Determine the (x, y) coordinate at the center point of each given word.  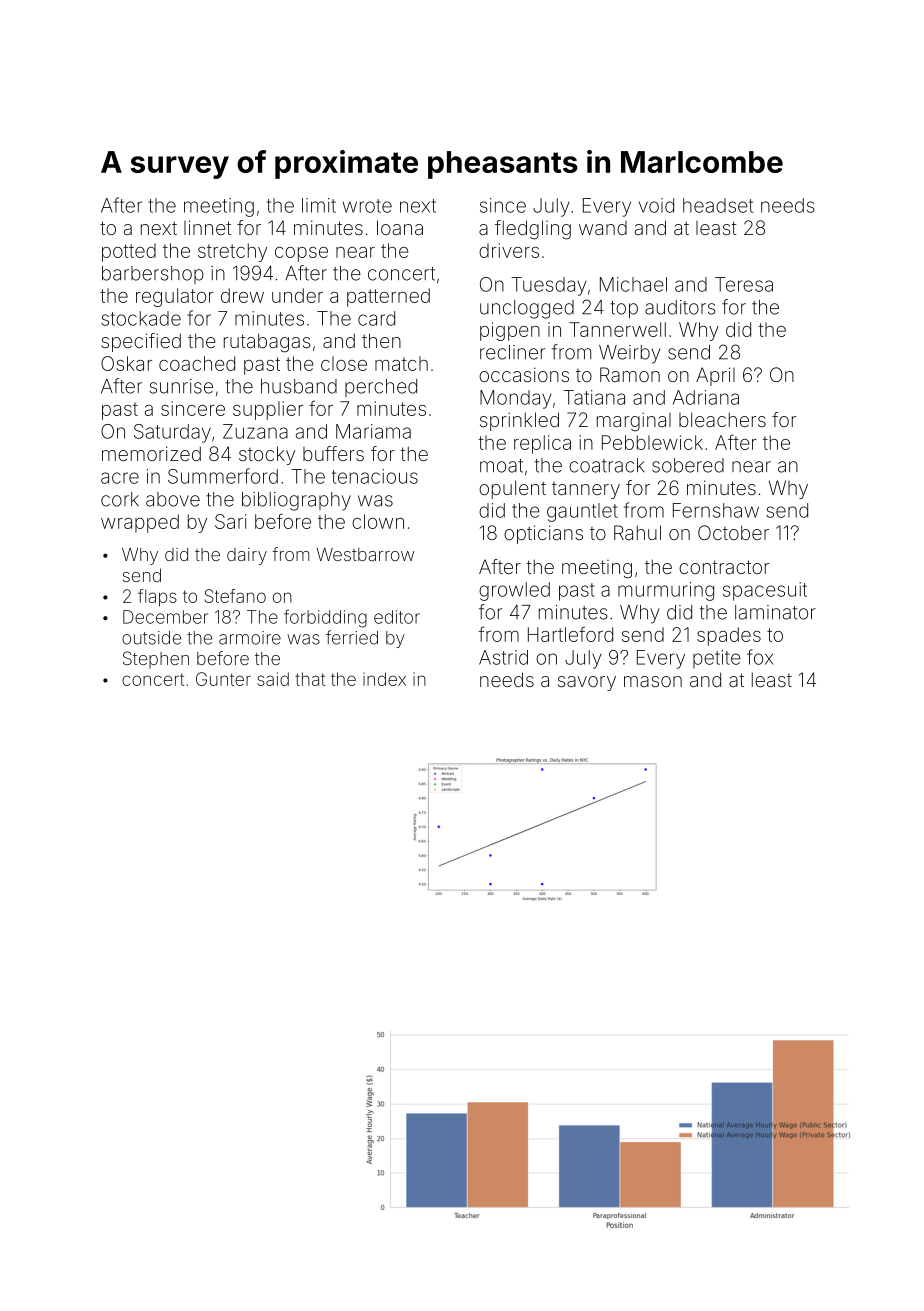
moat (501, 466)
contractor (724, 567)
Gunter (223, 679)
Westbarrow (365, 554)
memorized (151, 453)
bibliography (296, 501)
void (656, 205)
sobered (688, 465)
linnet (207, 227)
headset (718, 205)
